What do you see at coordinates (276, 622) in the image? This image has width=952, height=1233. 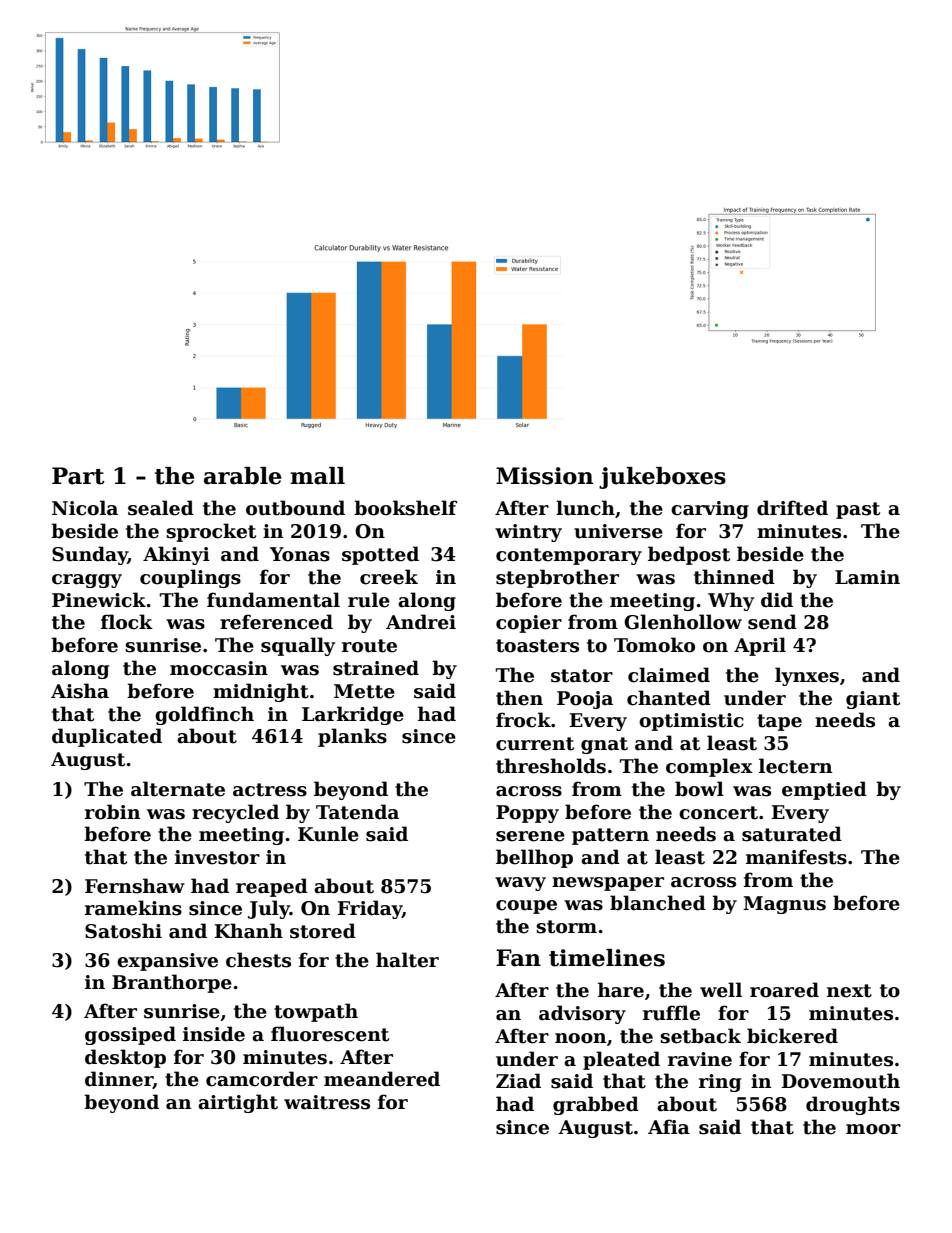 I see `referenced` at bounding box center [276, 622].
